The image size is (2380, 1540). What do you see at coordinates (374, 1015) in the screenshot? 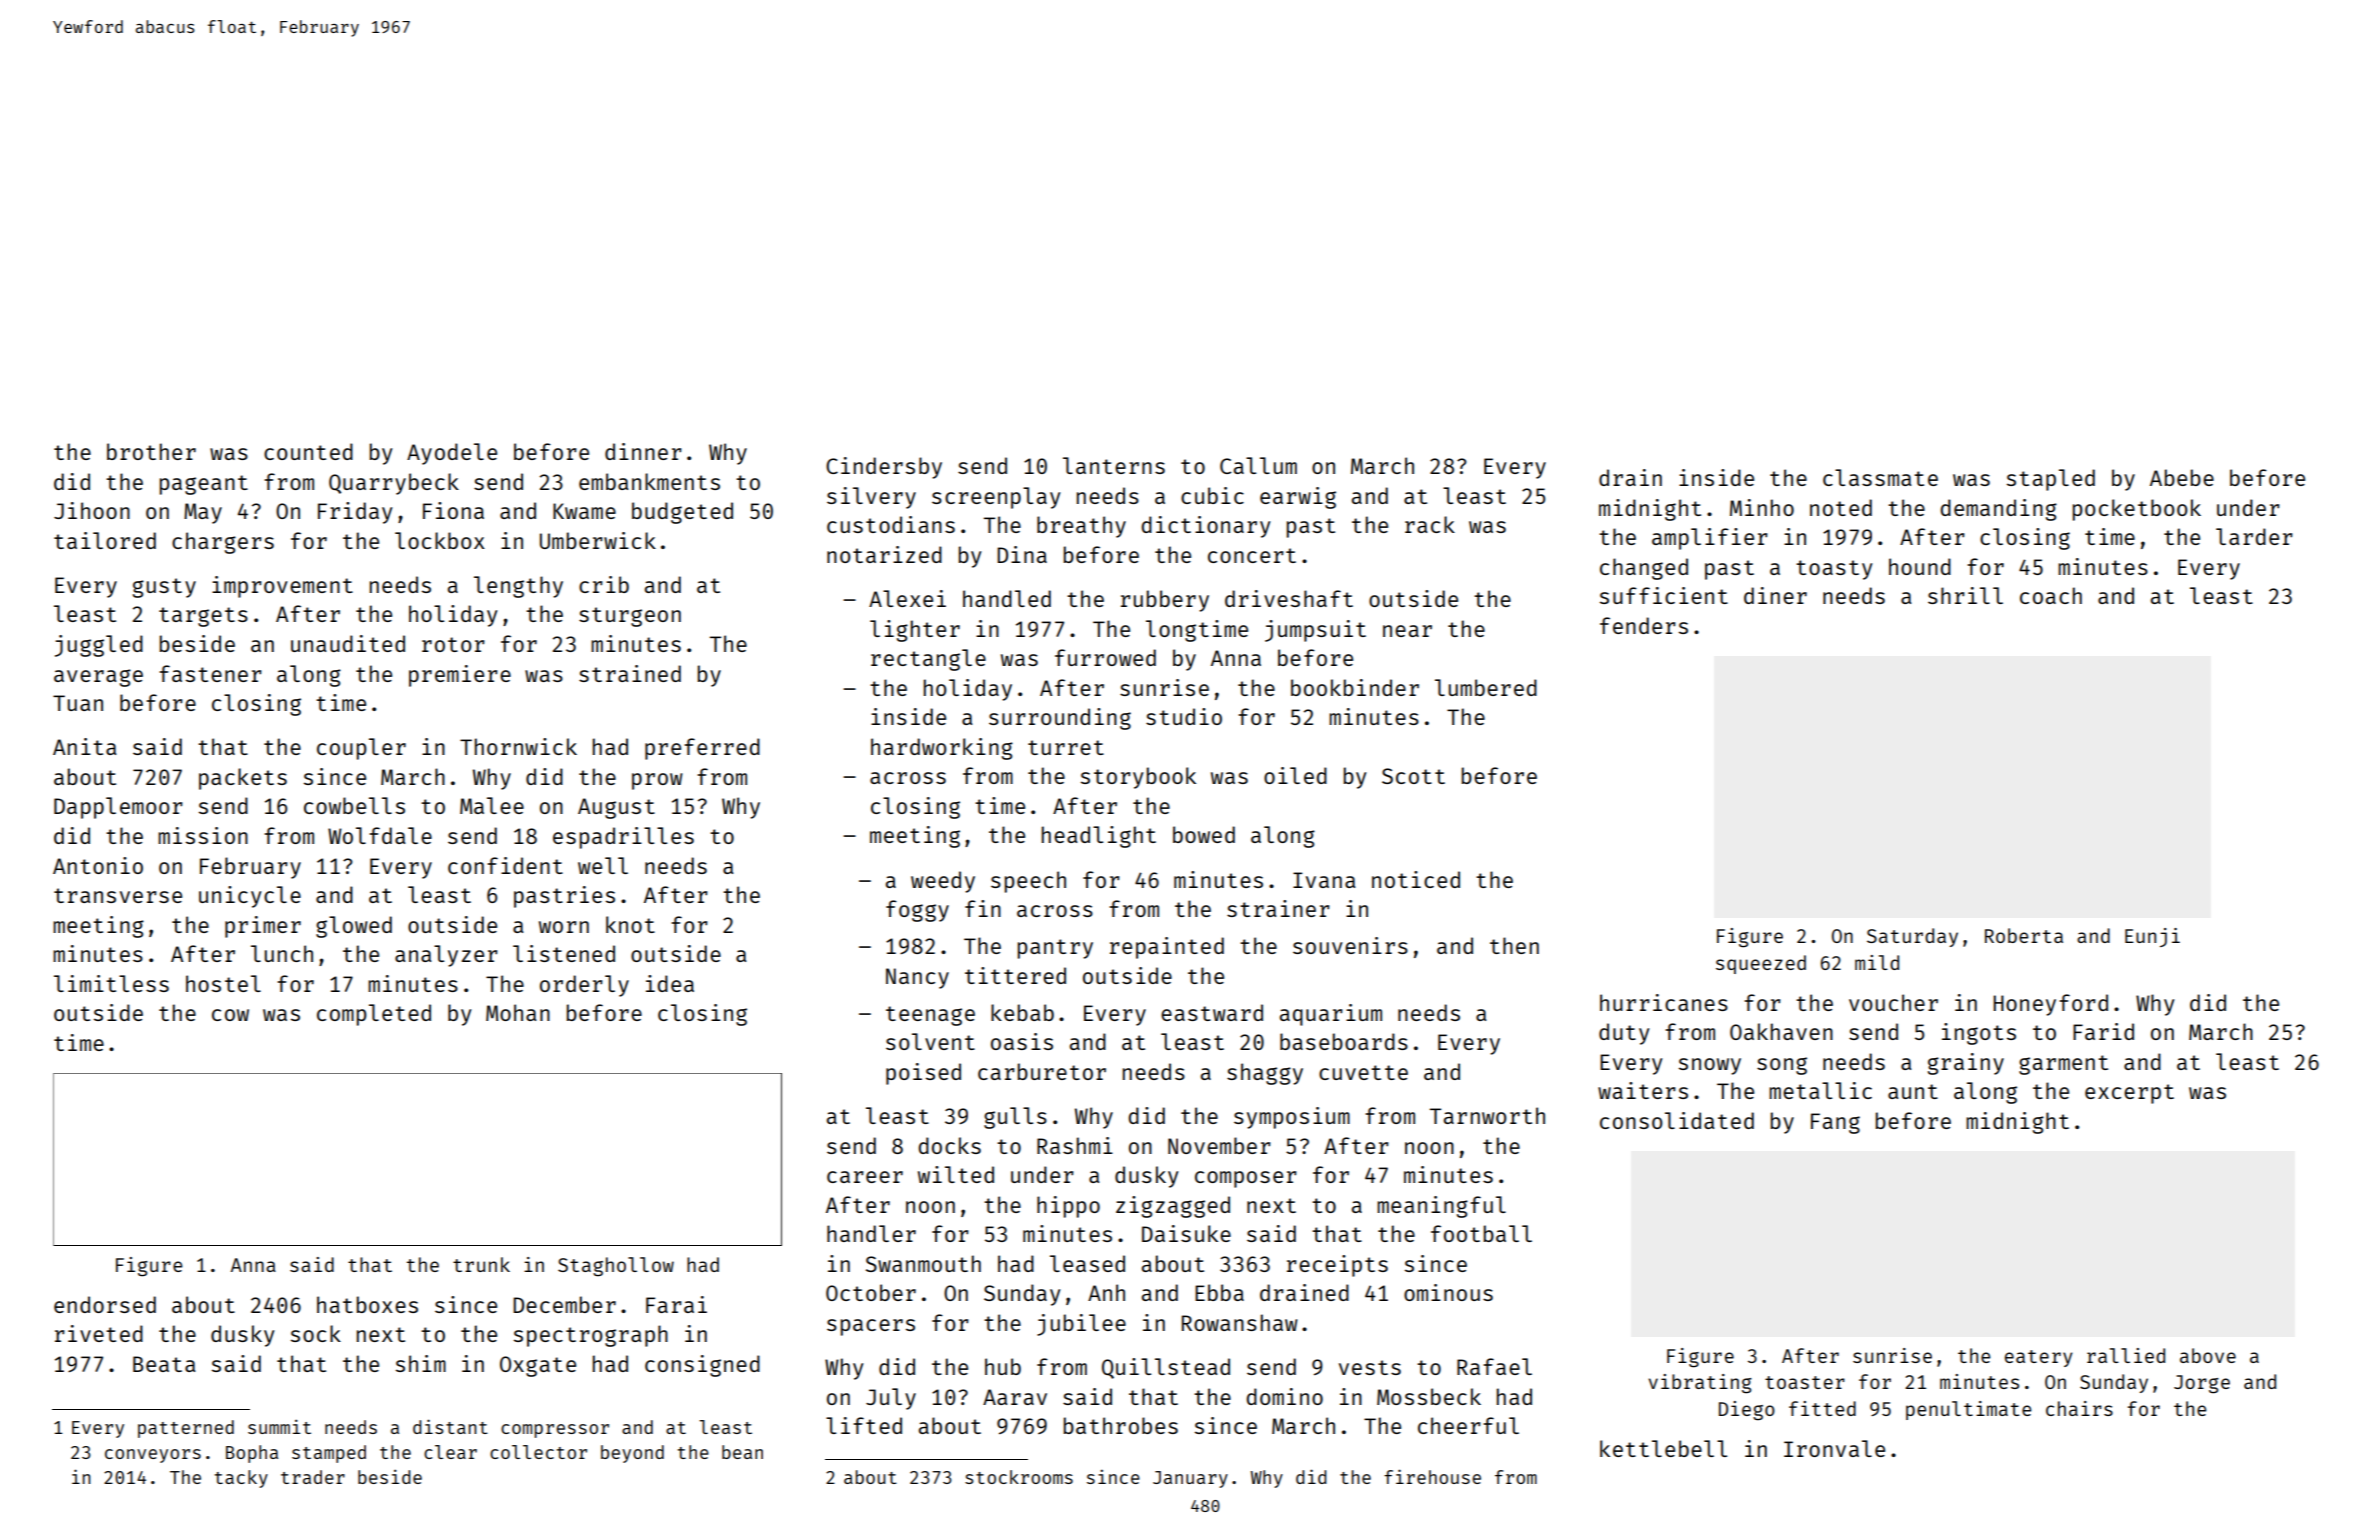
I see `completed` at bounding box center [374, 1015].
